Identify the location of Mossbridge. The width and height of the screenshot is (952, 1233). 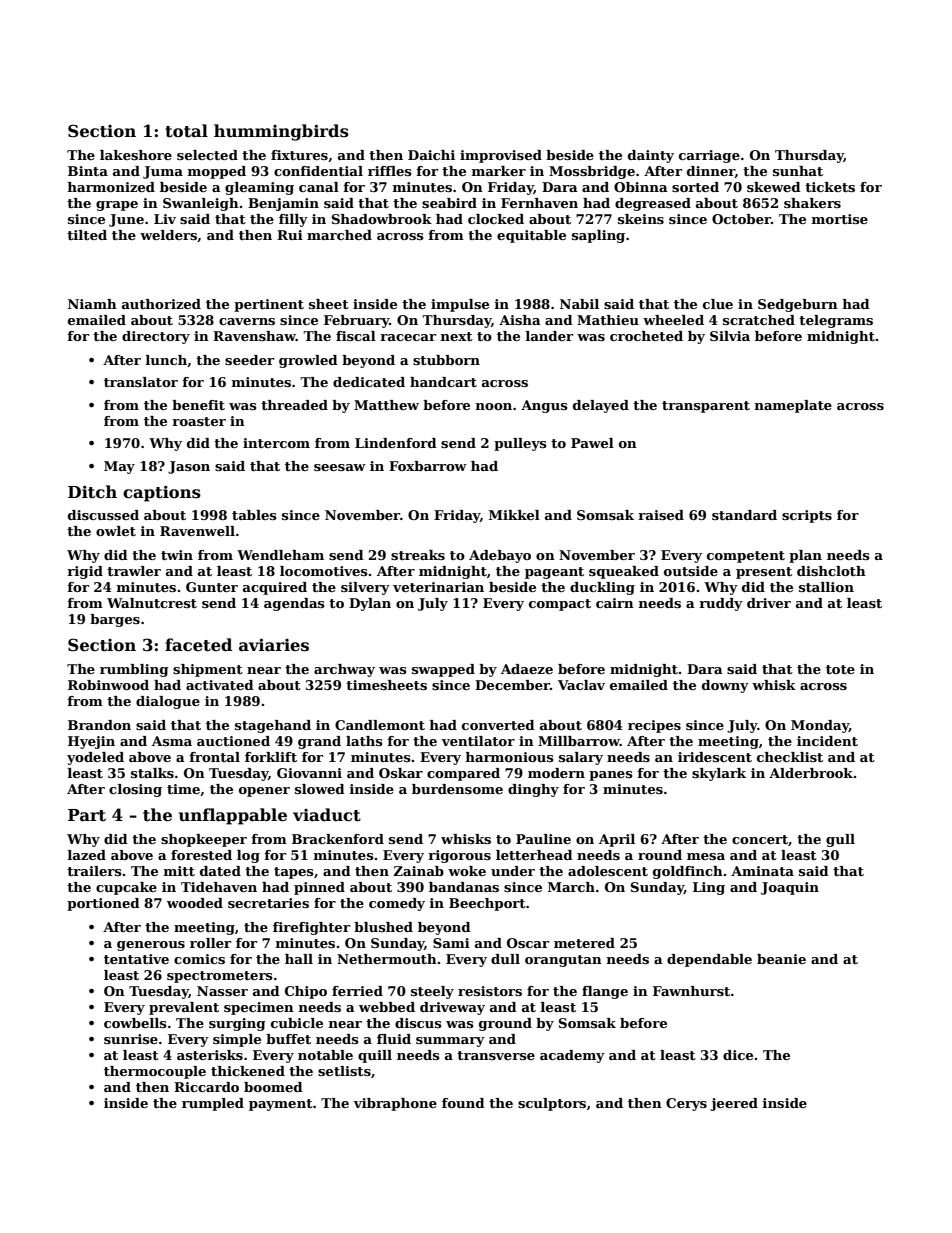
(592, 172).
